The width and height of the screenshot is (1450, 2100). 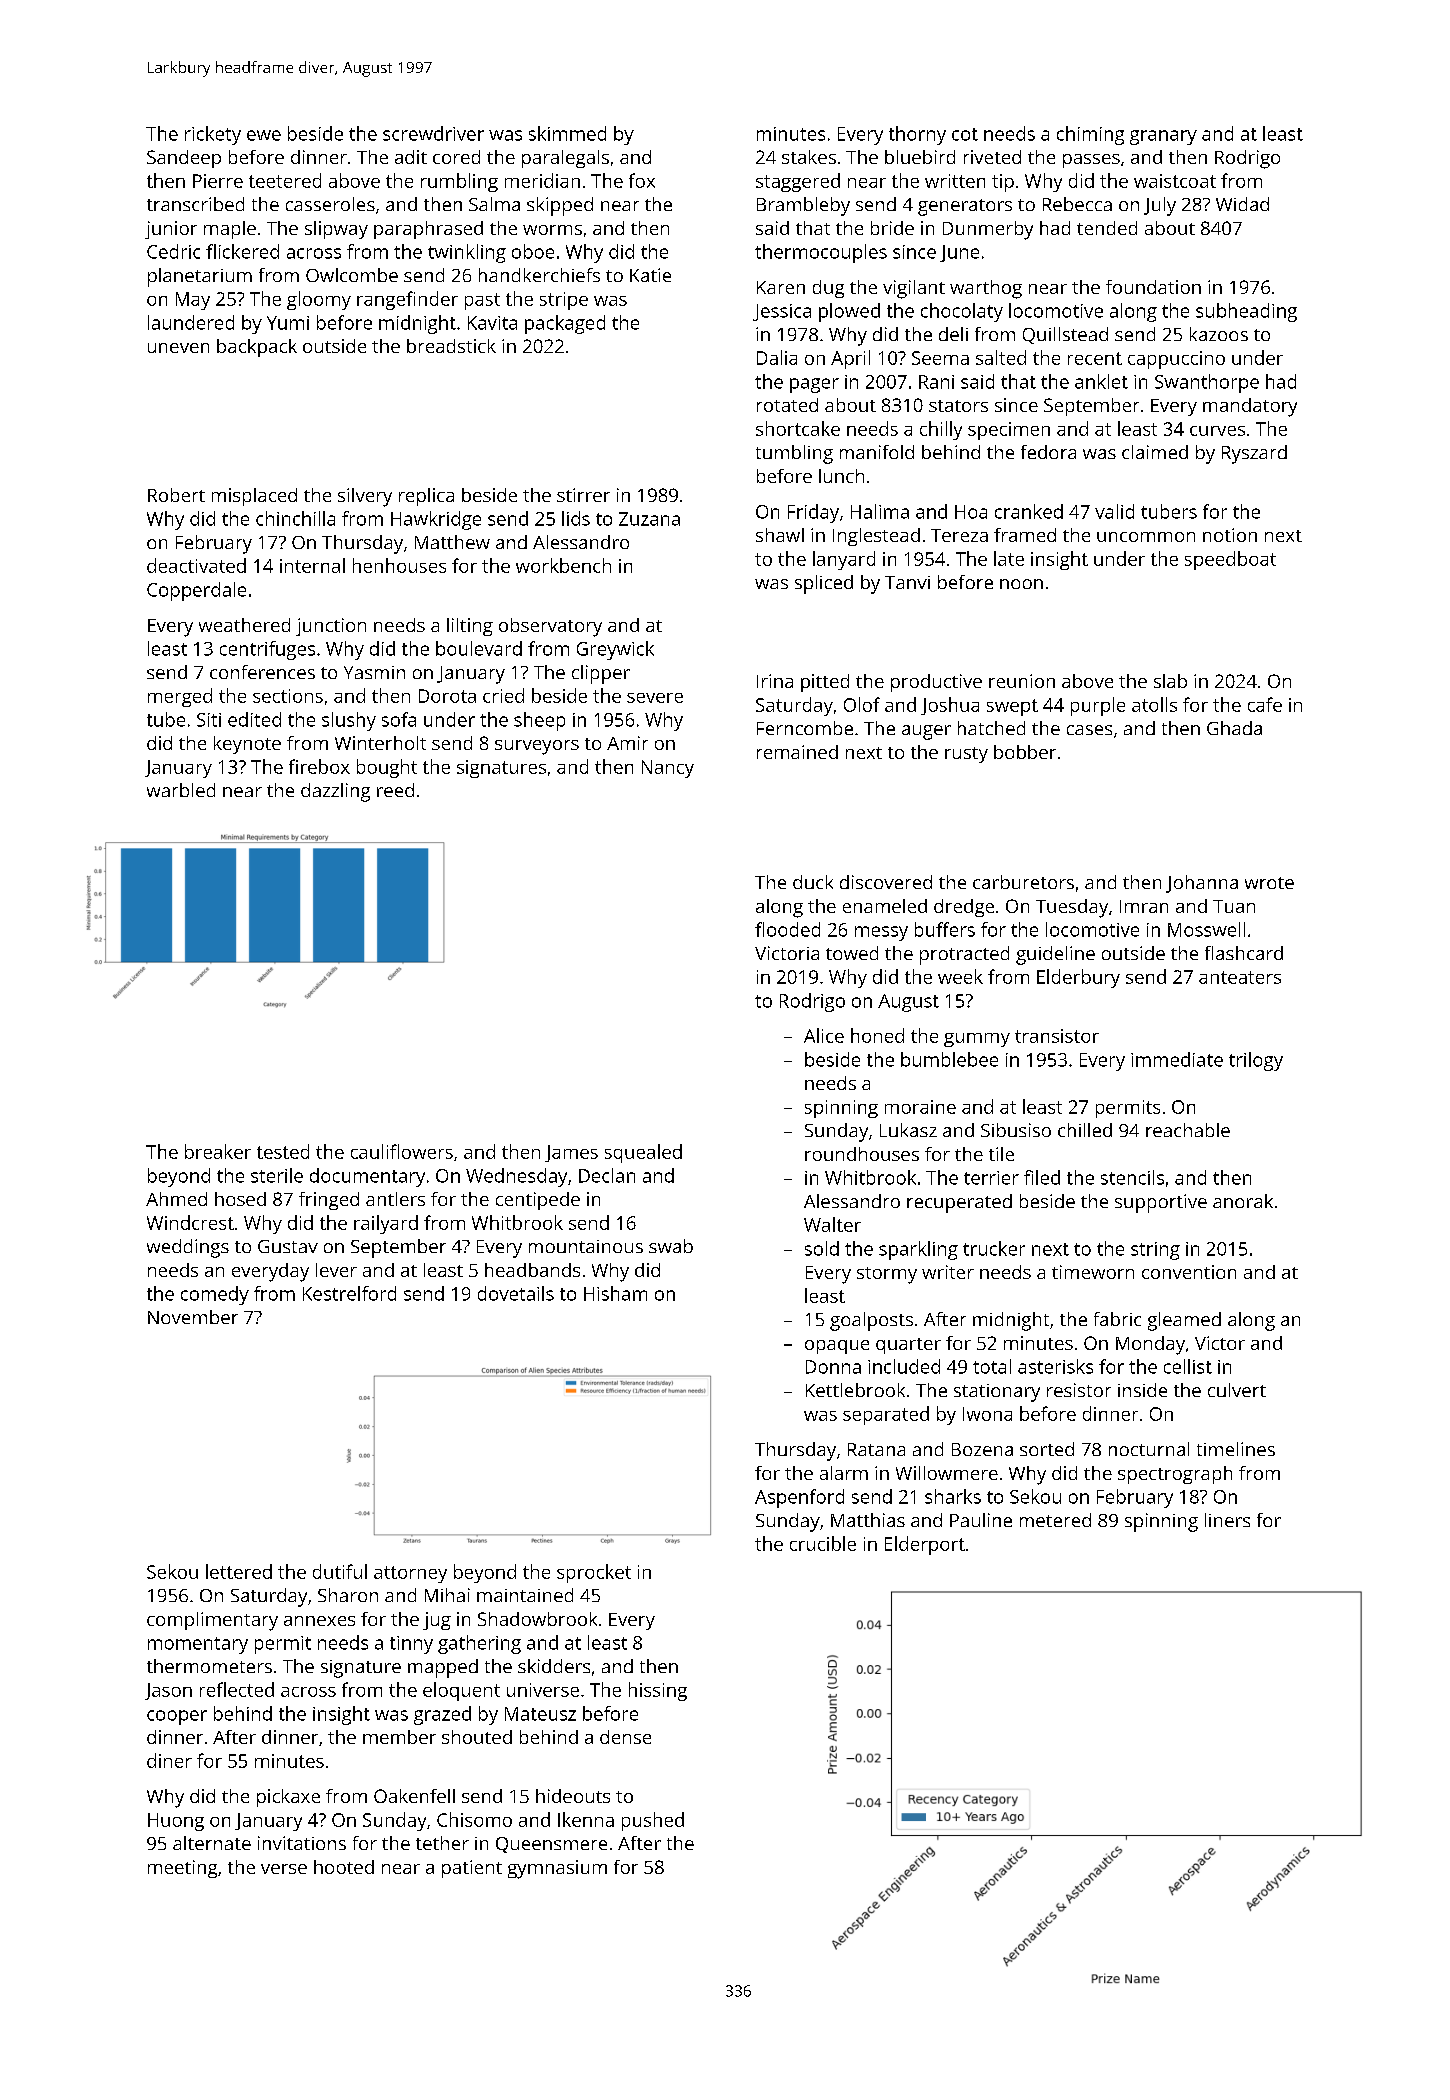 I want to click on tile, so click(x=1001, y=1154).
